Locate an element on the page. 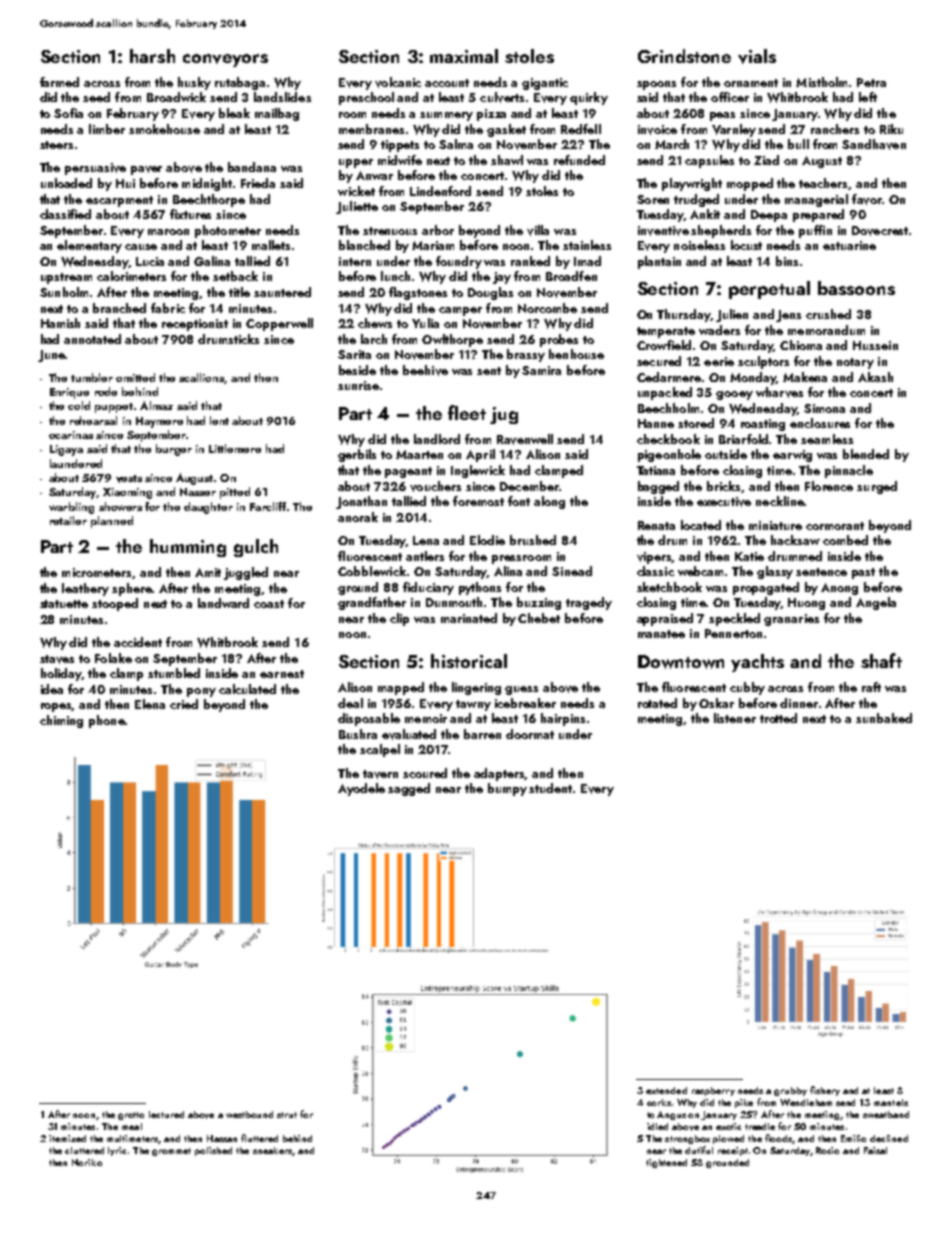  Broadwick is located at coordinates (176, 97).
